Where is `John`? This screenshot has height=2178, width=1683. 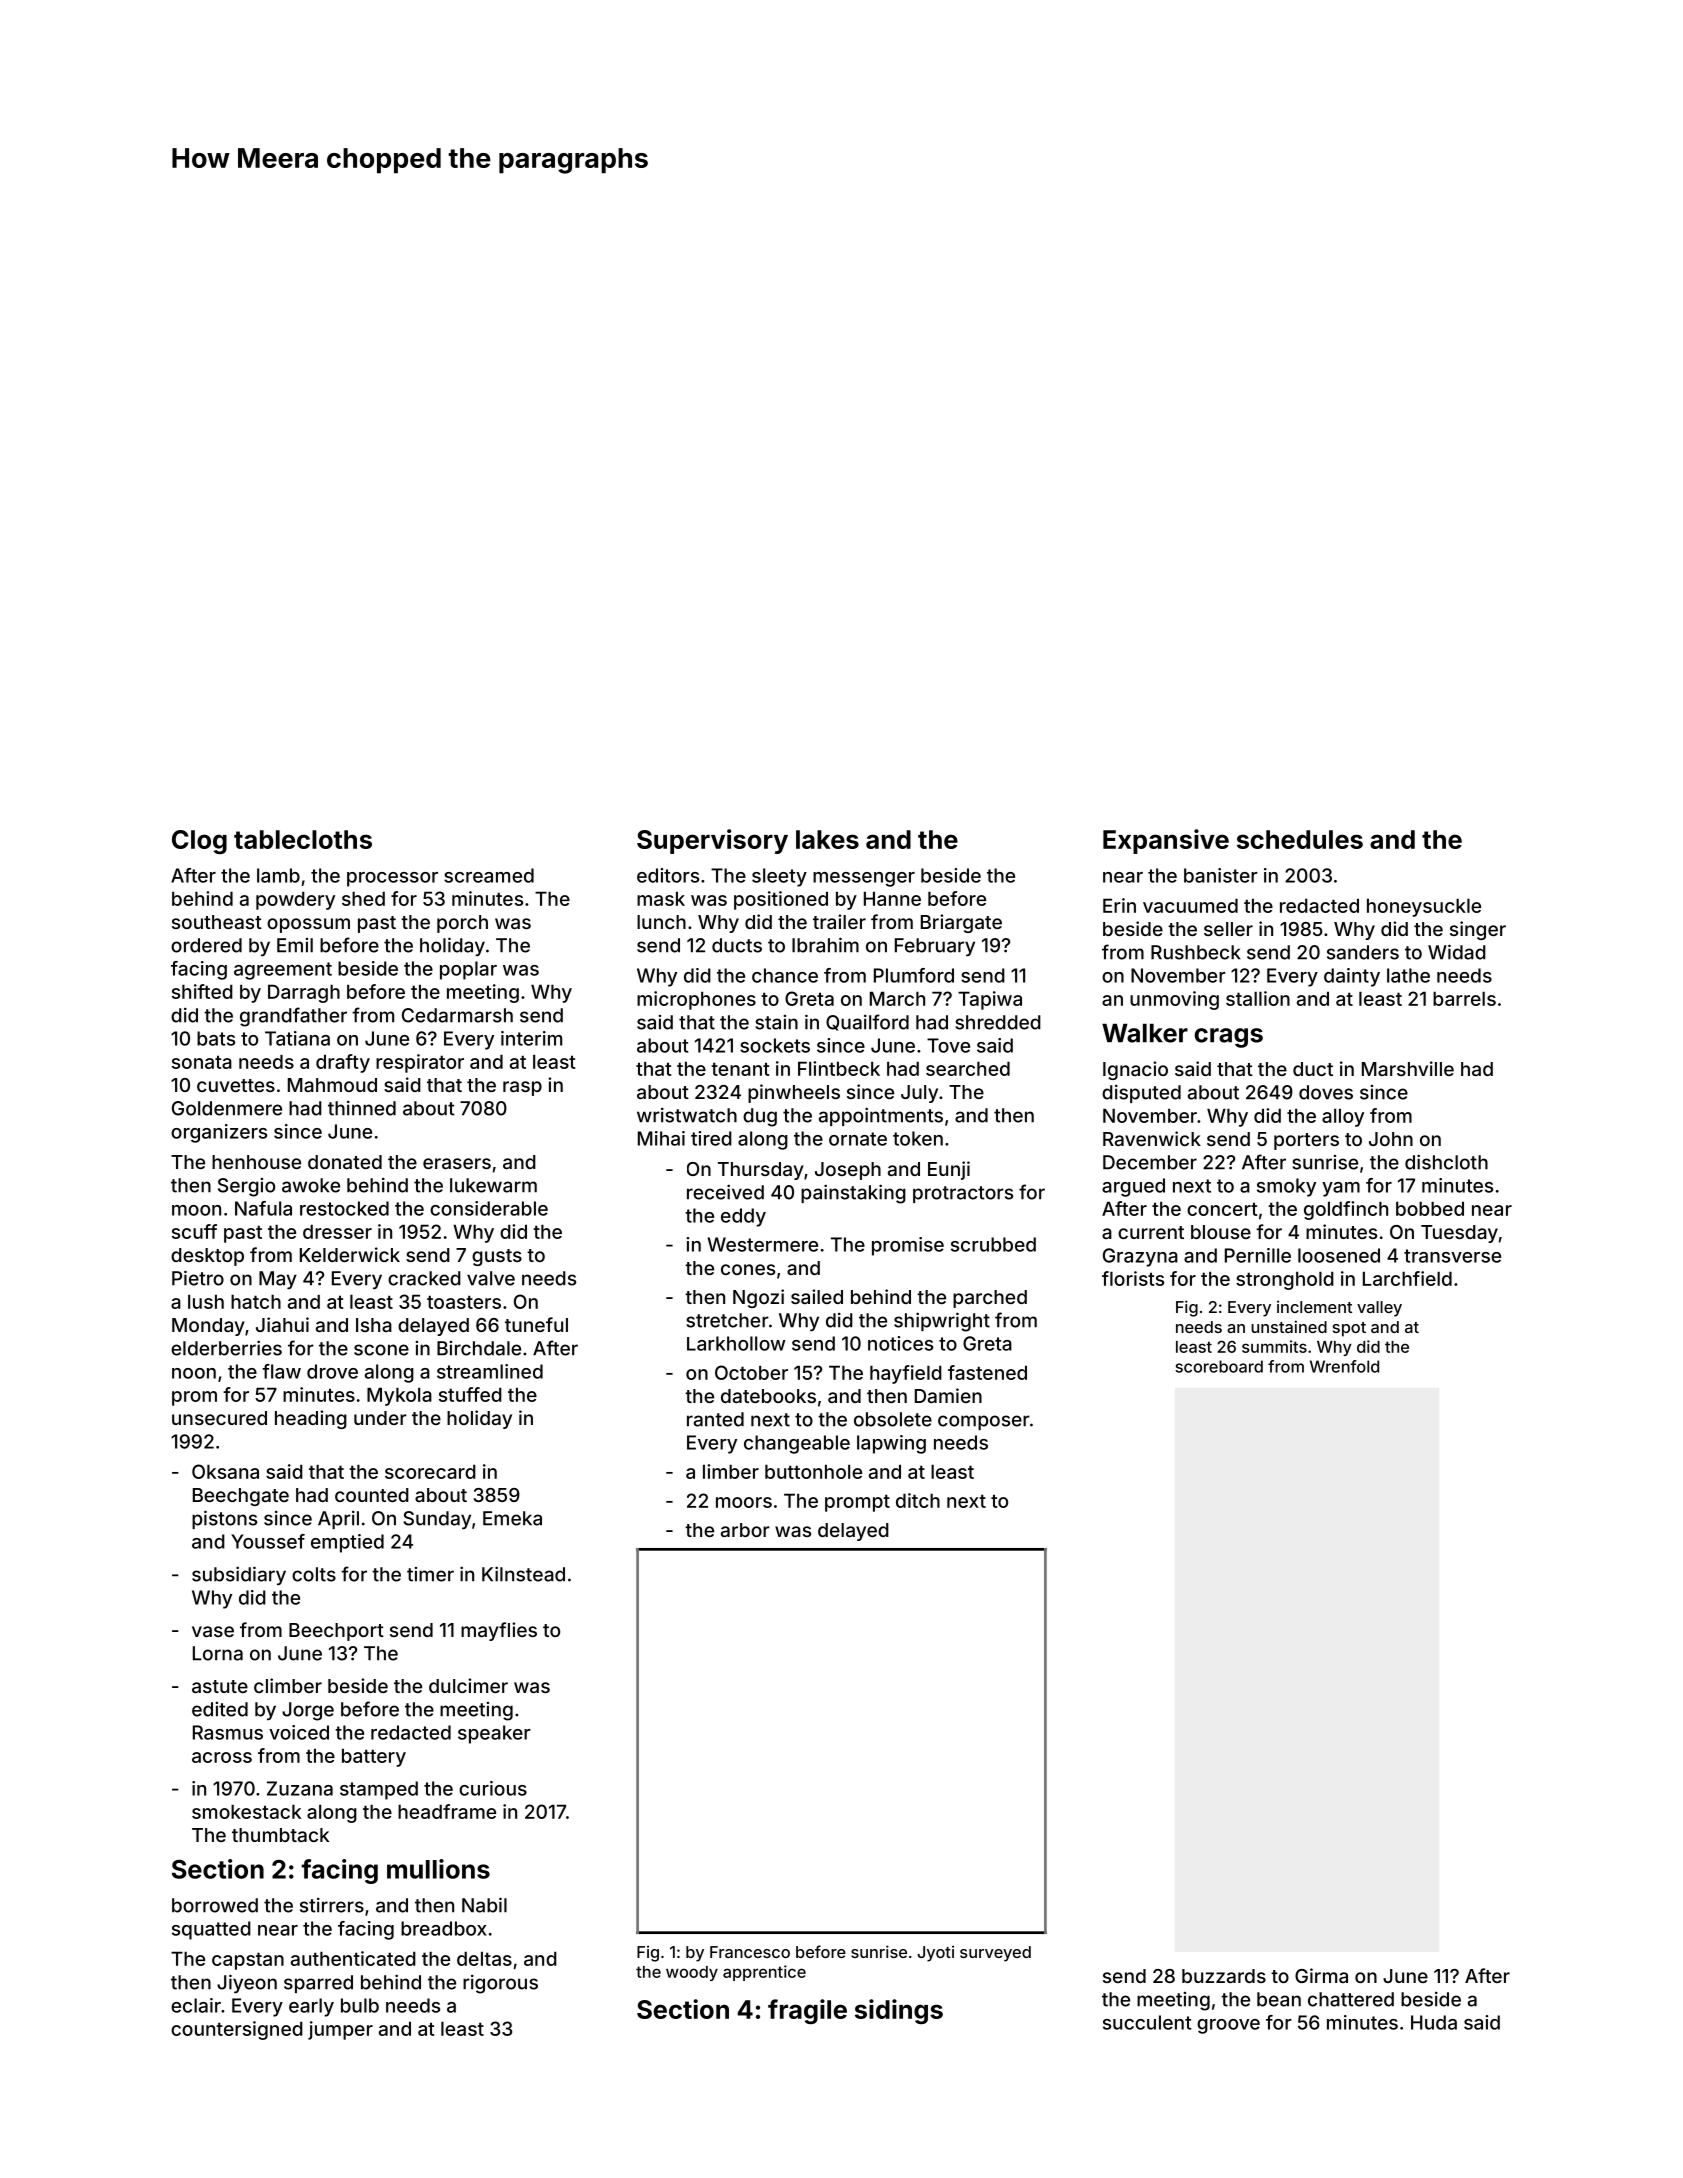
John is located at coordinates (1391, 1139).
